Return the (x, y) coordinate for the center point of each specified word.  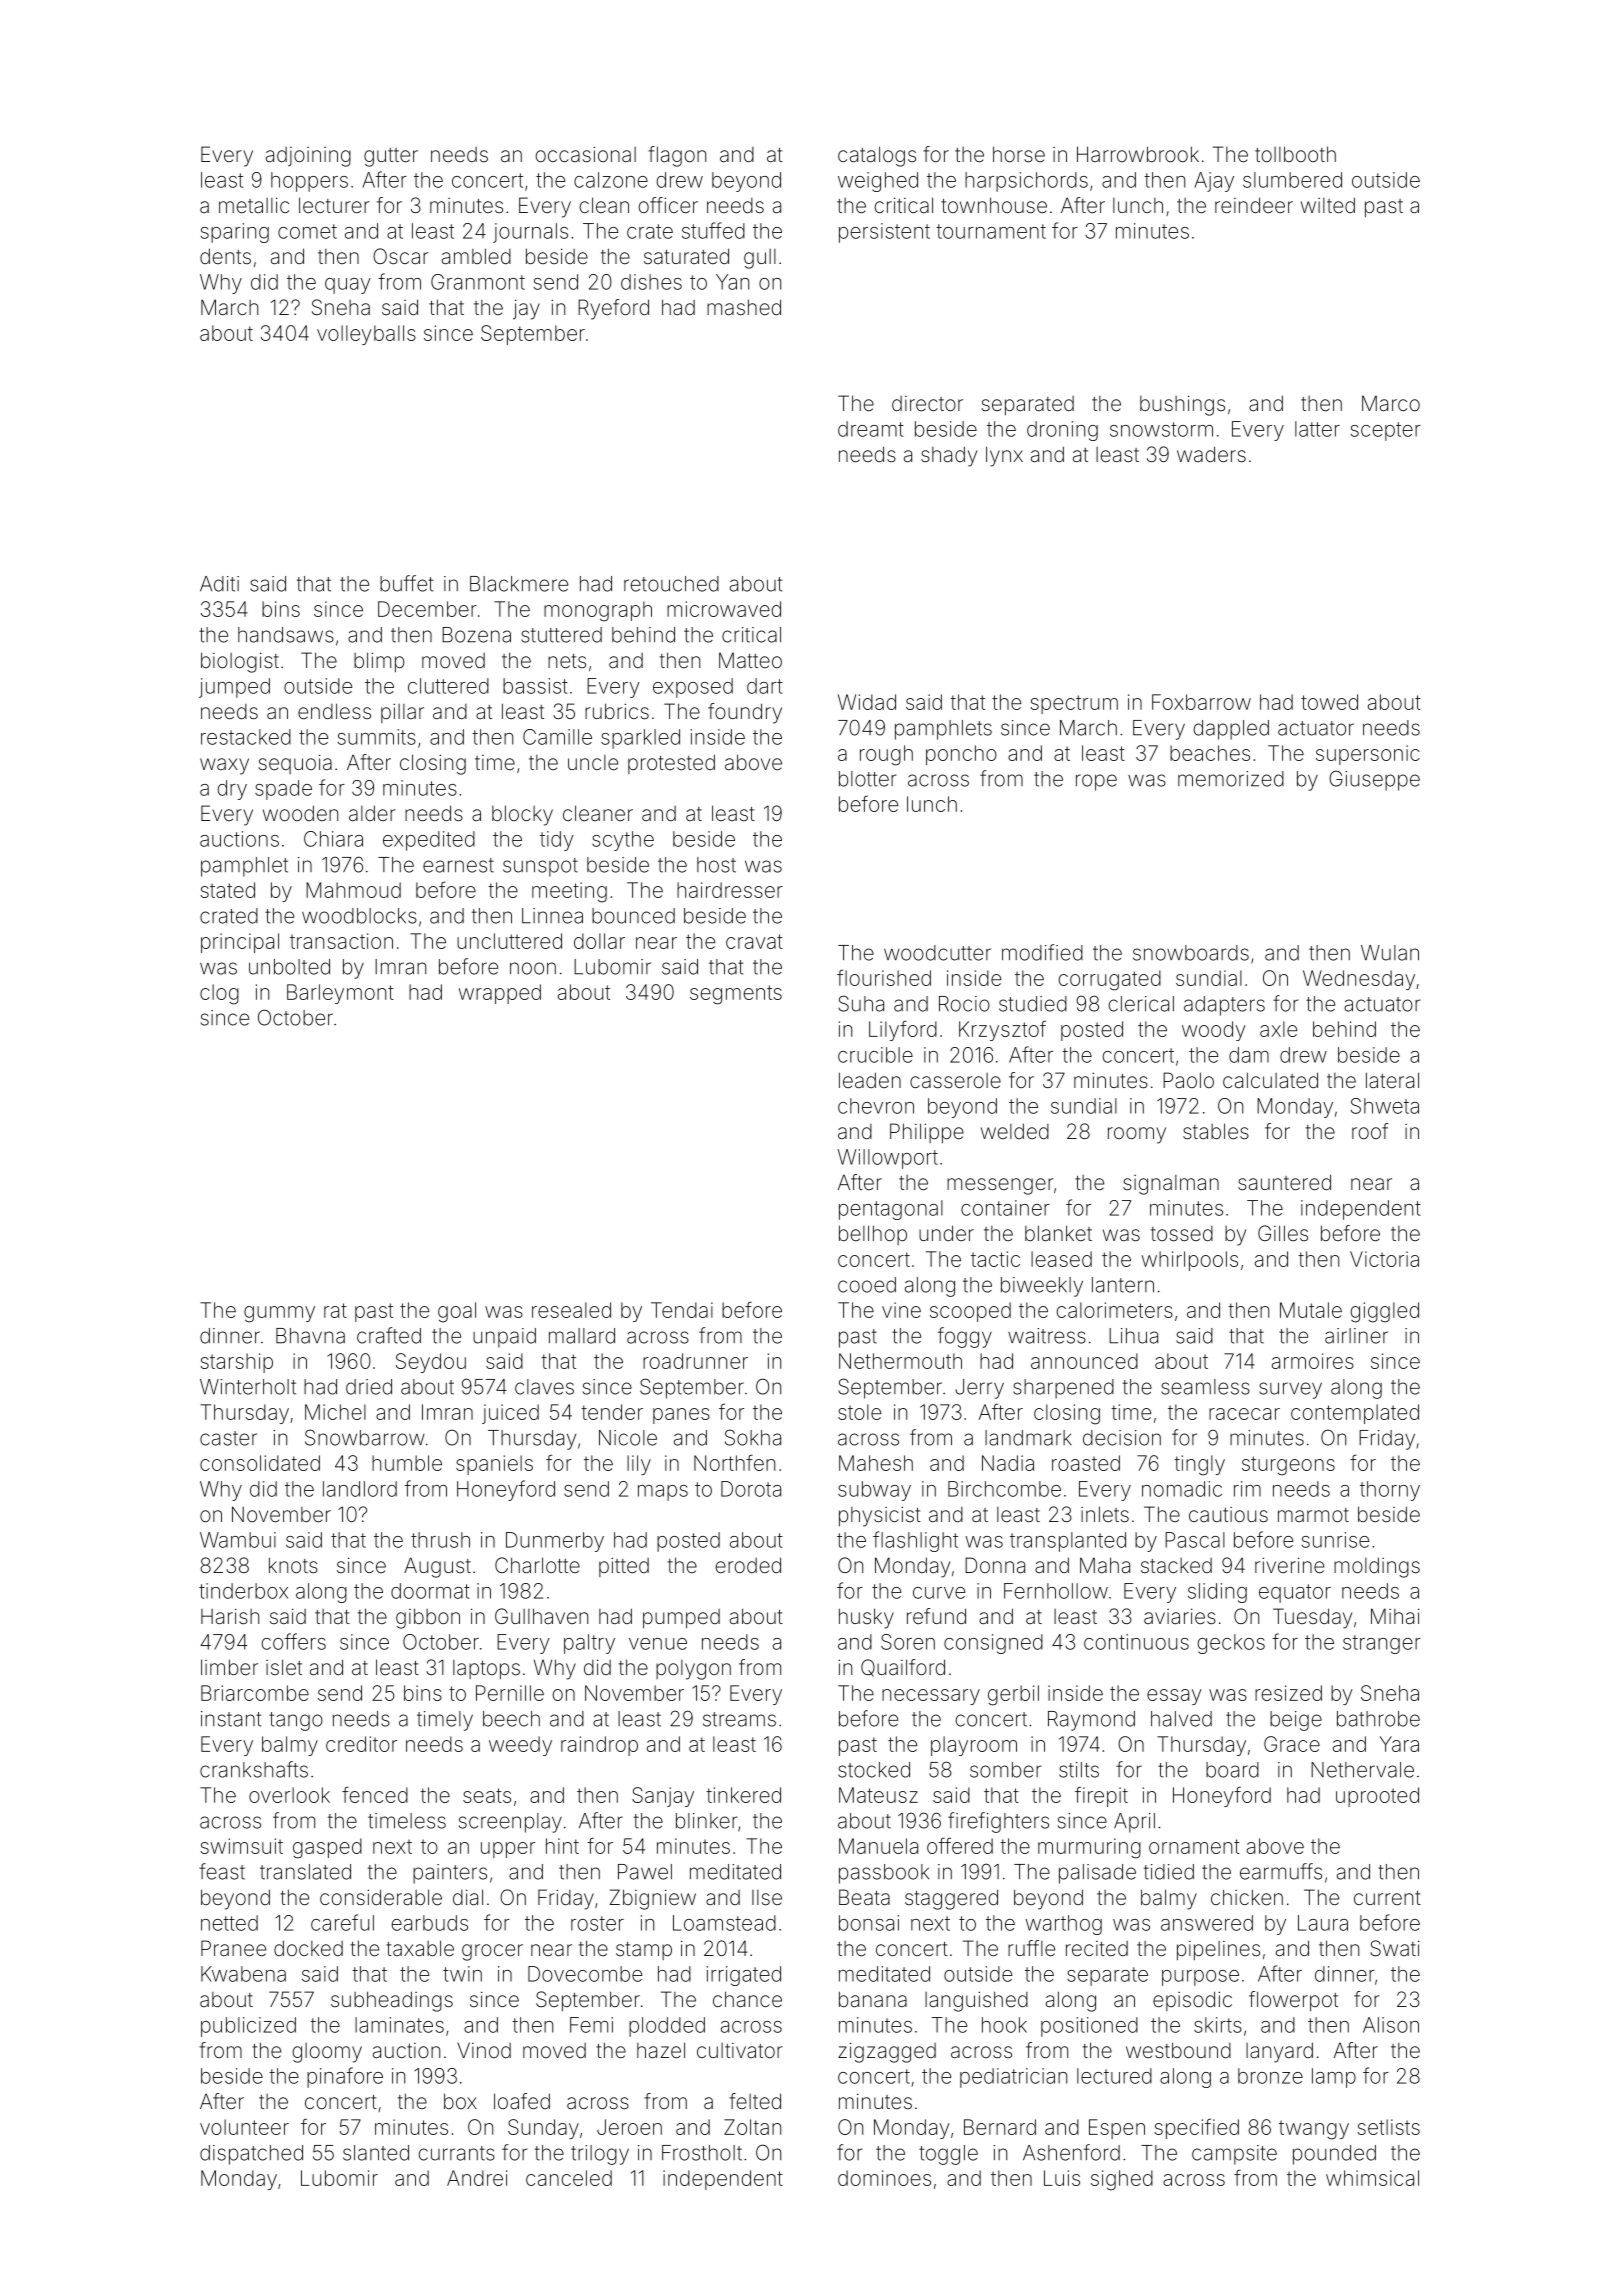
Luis (1062, 2178)
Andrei (477, 2178)
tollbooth (1295, 154)
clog (219, 994)
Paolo (1188, 1080)
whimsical (1372, 2178)
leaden (870, 1080)
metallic (254, 205)
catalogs (877, 156)
